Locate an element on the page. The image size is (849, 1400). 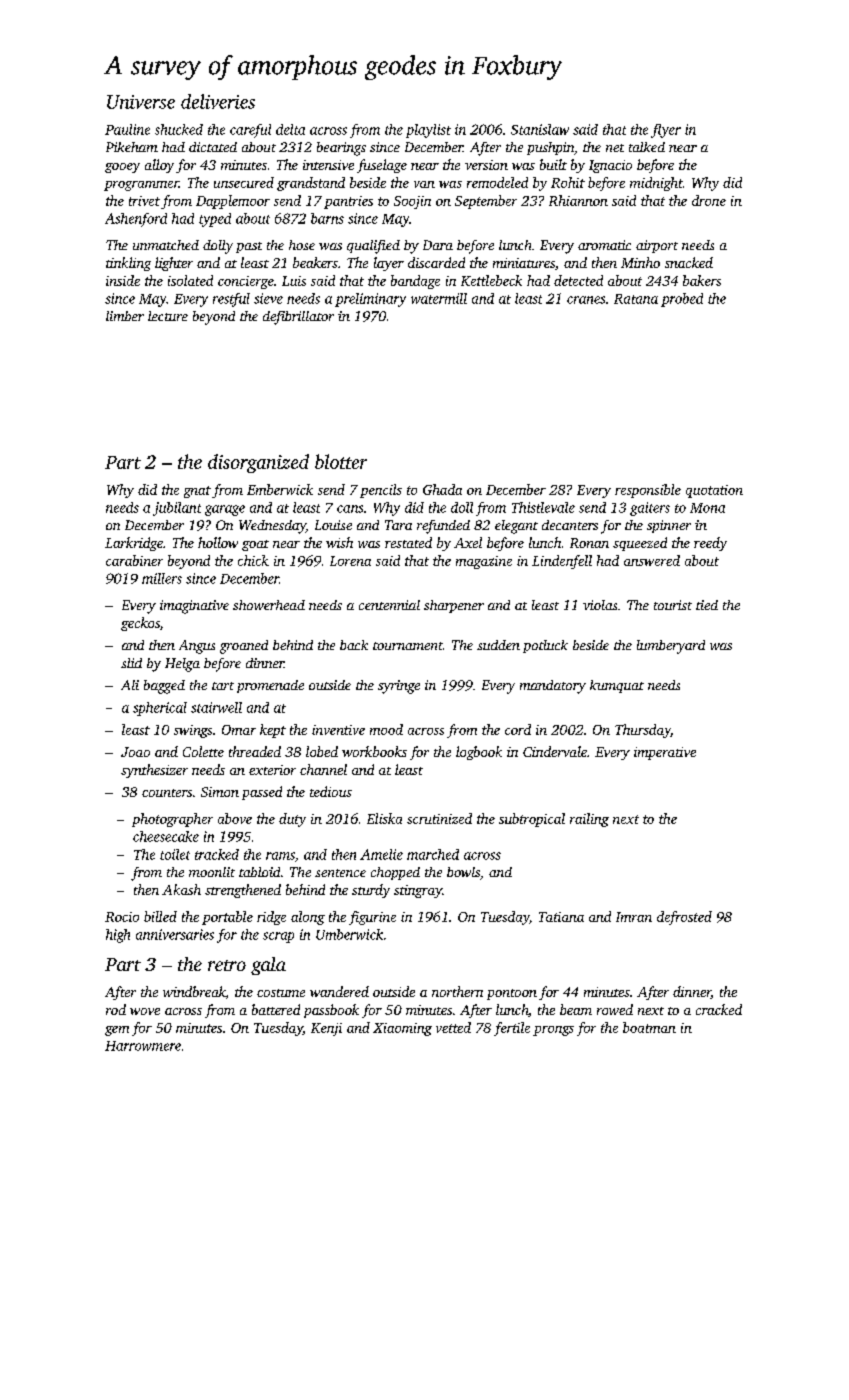
gnat is located at coordinates (197, 492).
